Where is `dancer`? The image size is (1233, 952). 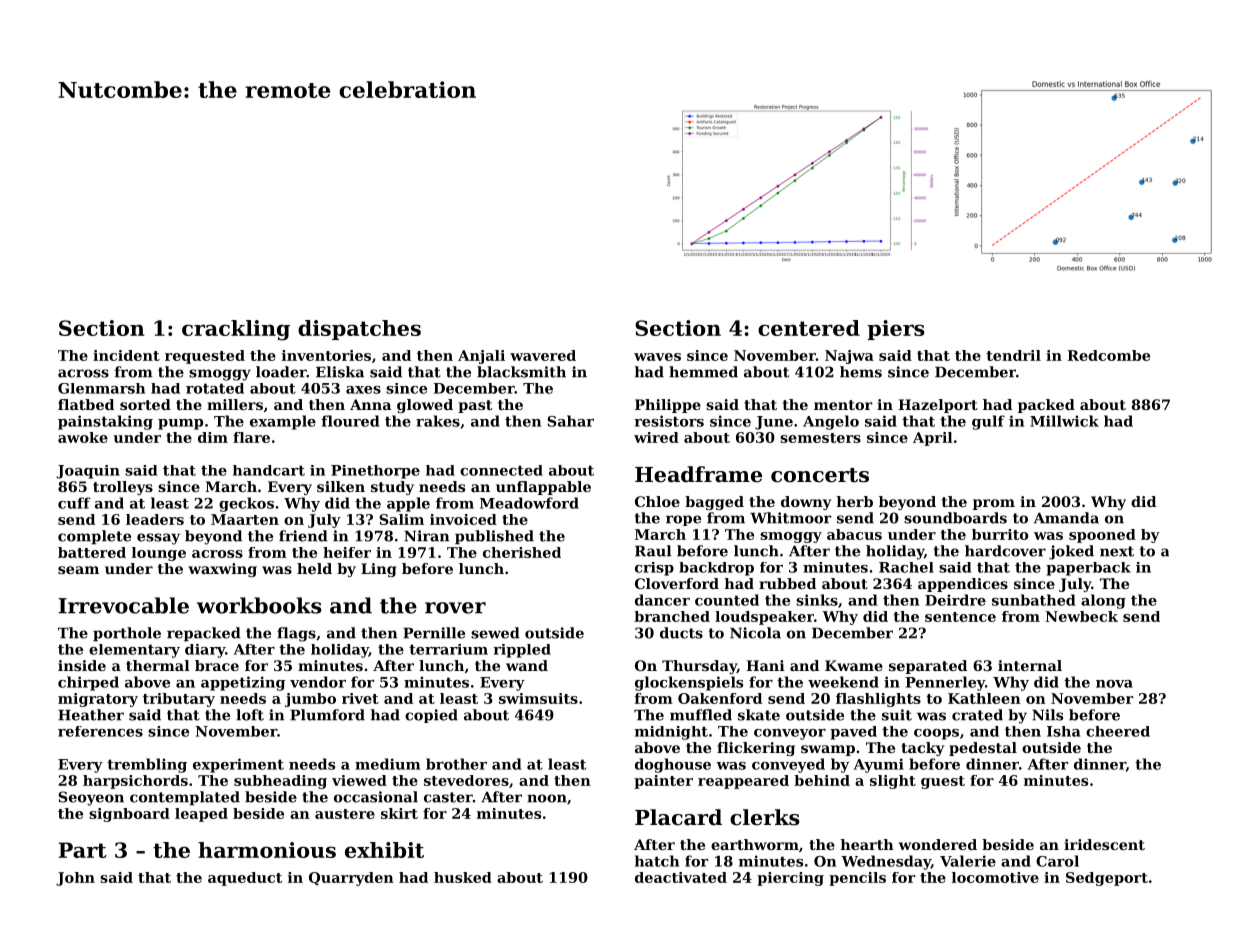
dancer is located at coordinates (662, 600).
